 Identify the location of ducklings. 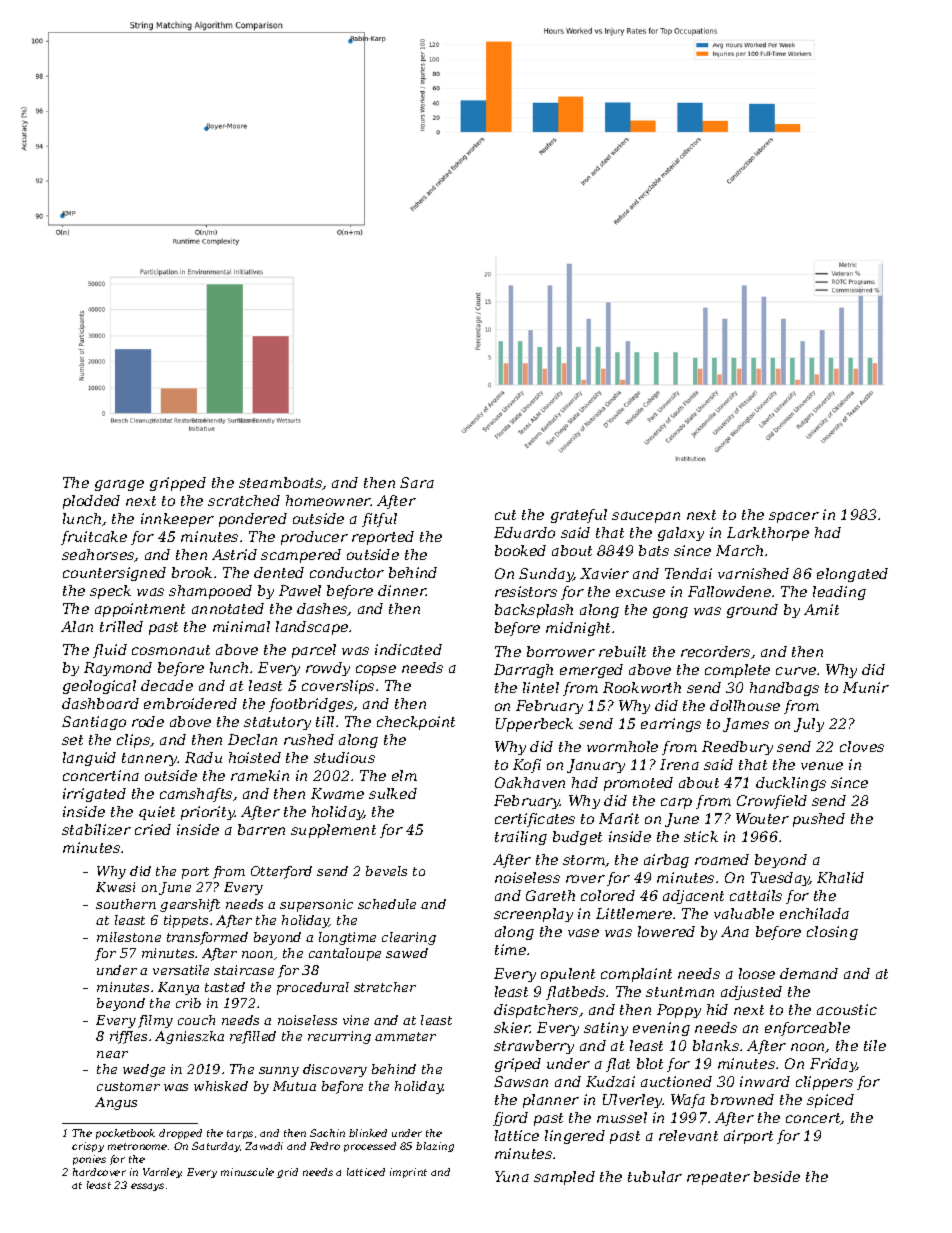
(791, 784).
